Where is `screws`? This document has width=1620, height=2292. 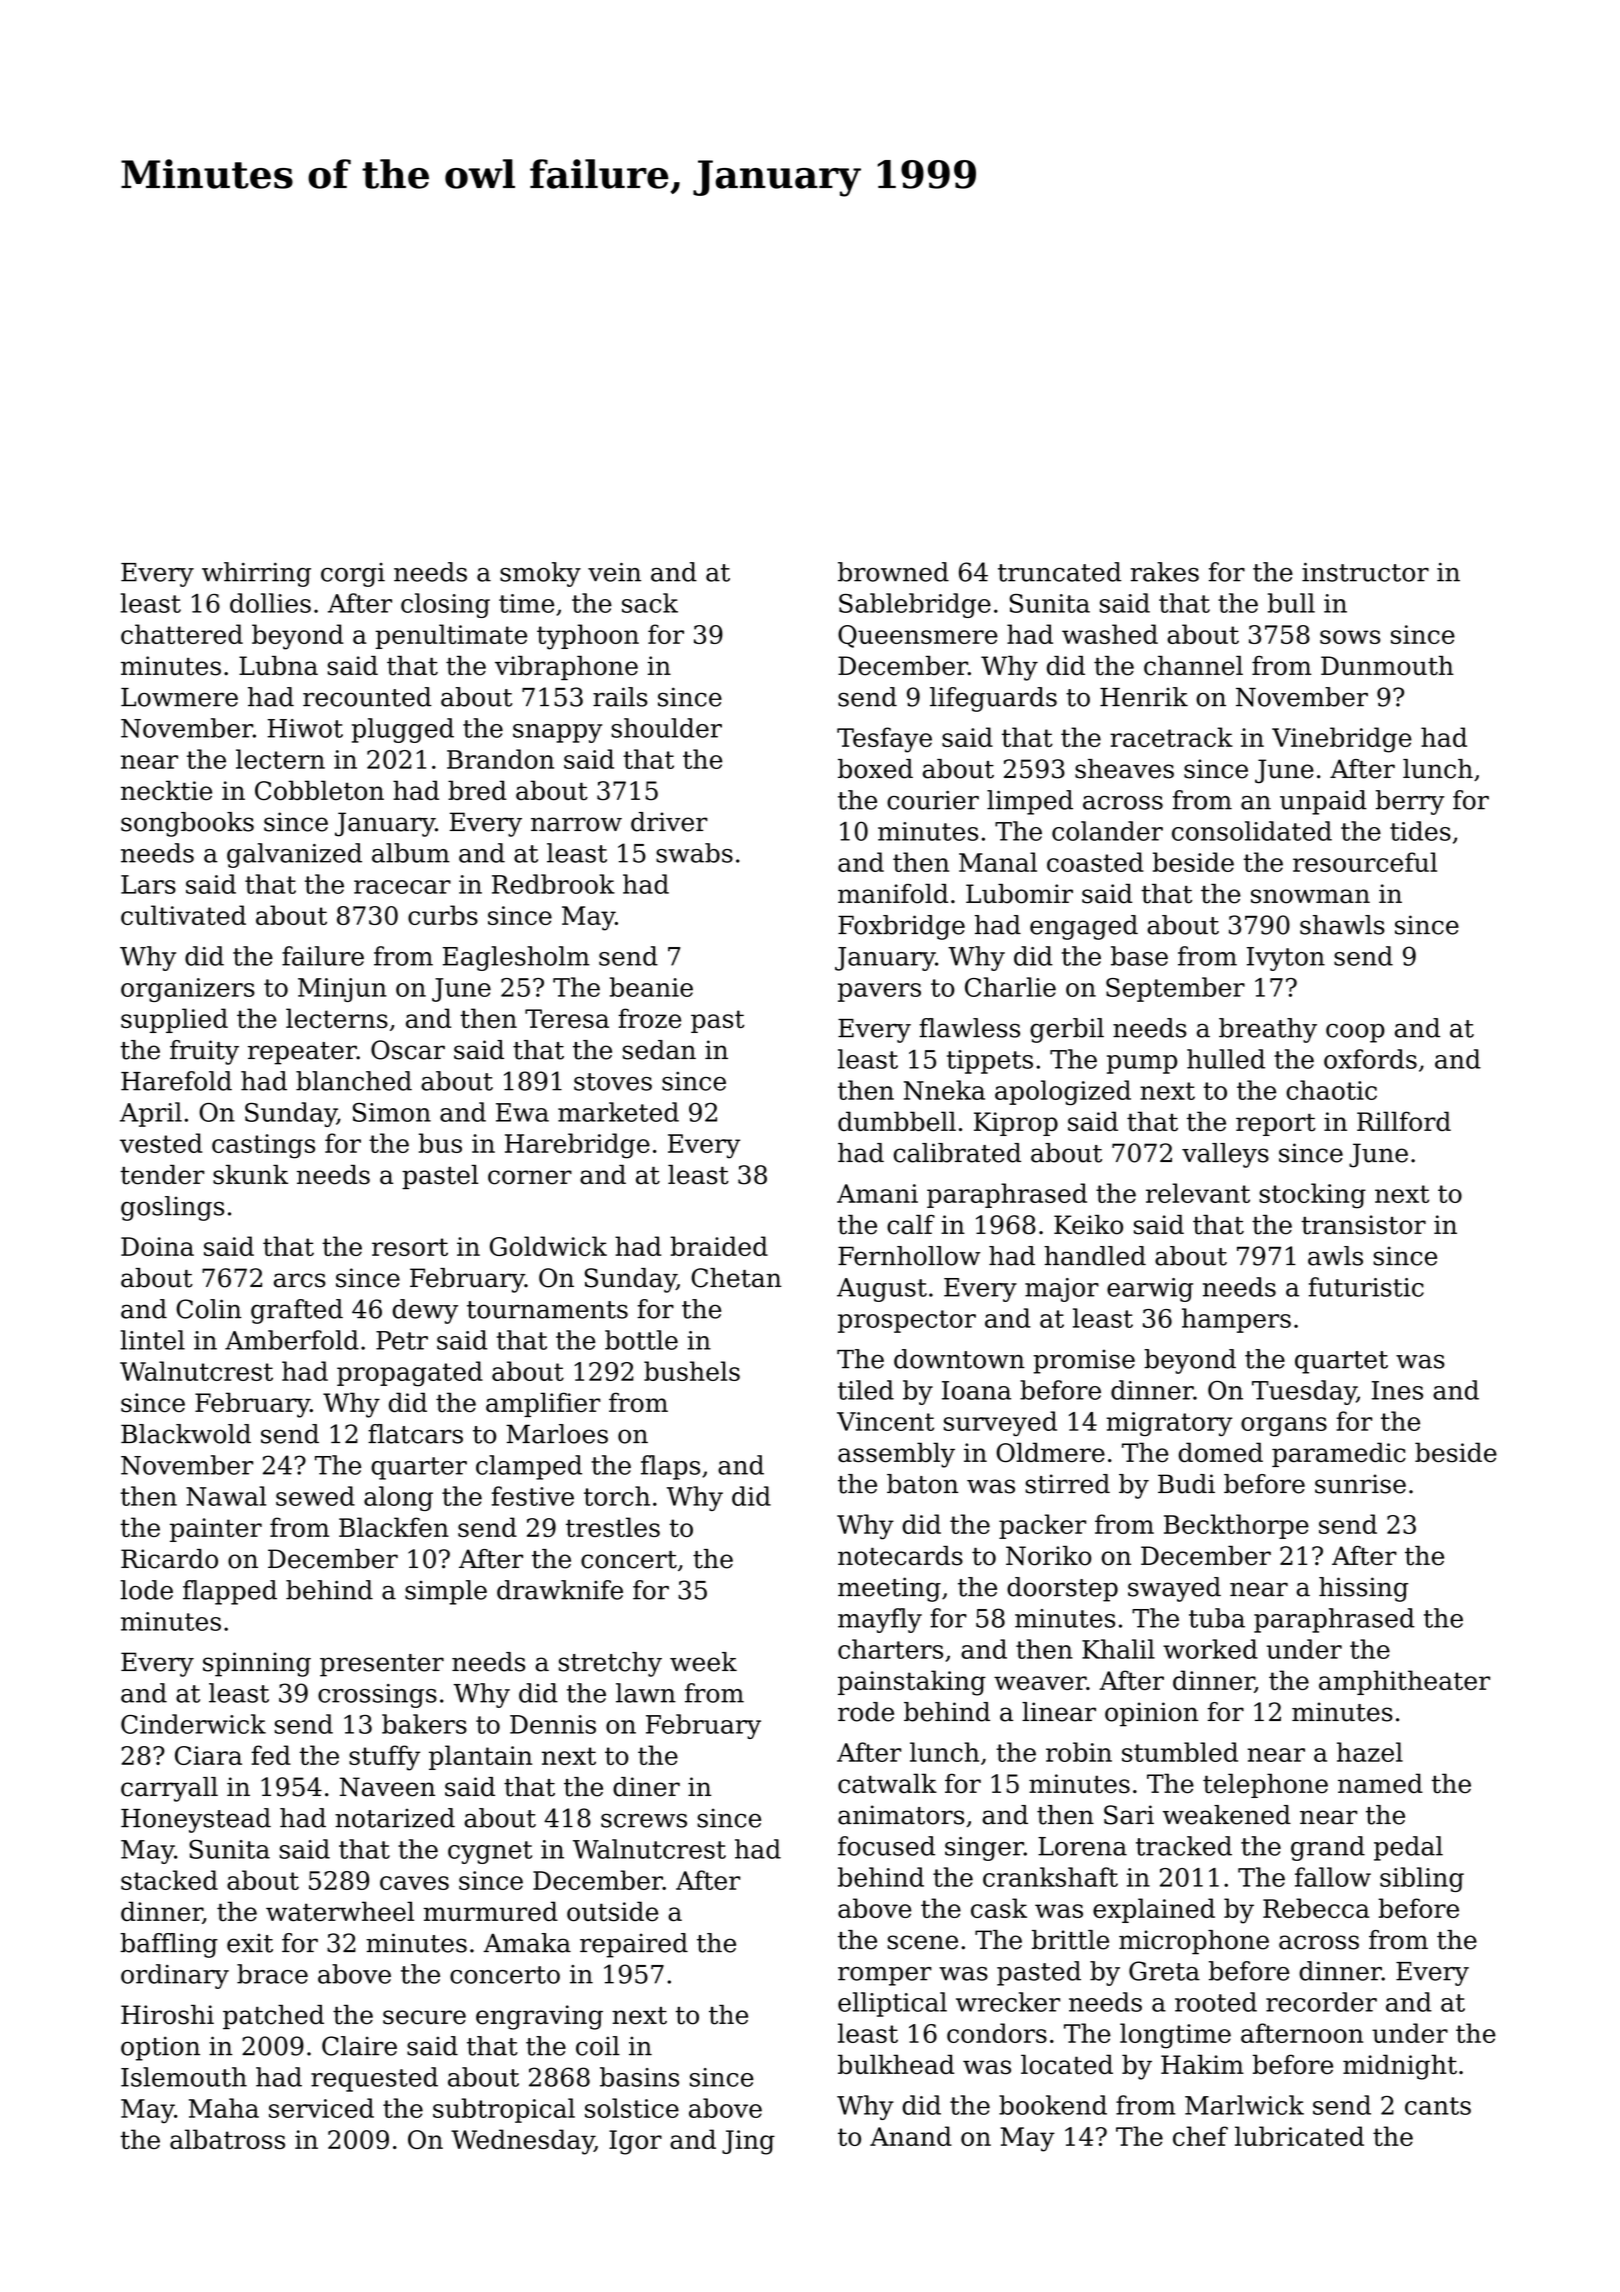 screws is located at coordinates (644, 1820).
